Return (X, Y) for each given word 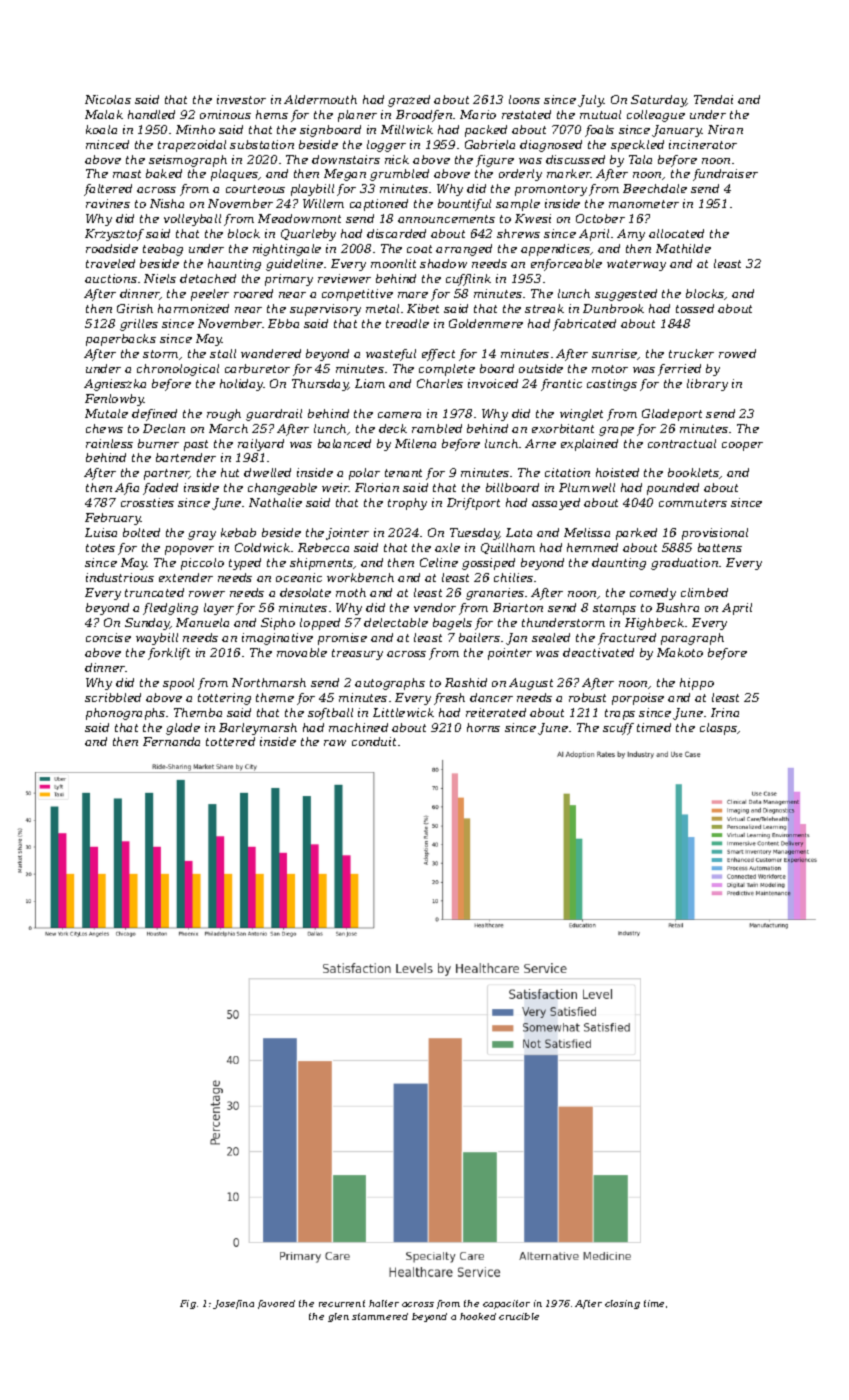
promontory (551, 190)
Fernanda (171, 741)
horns (483, 727)
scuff (618, 729)
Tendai (713, 99)
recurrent (342, 1303)
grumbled (399, 175)
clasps (718, 729)
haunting (234, 265)
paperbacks (121, 340)
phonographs (125, 714)
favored (276, 1304)
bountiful (464, 205)
